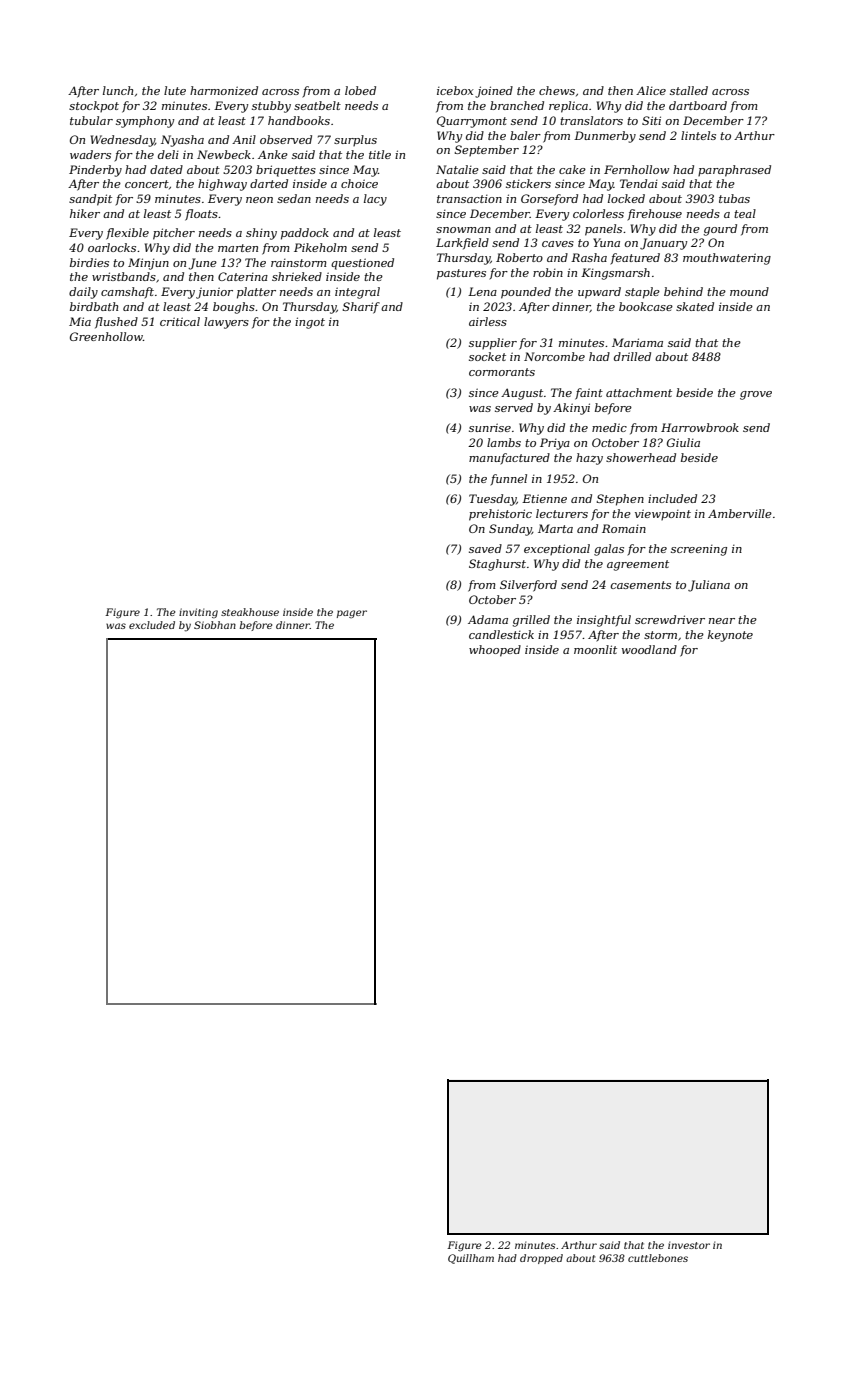 This image has width=849, height=1400. I want to click on whooped, so click(495, 651).
